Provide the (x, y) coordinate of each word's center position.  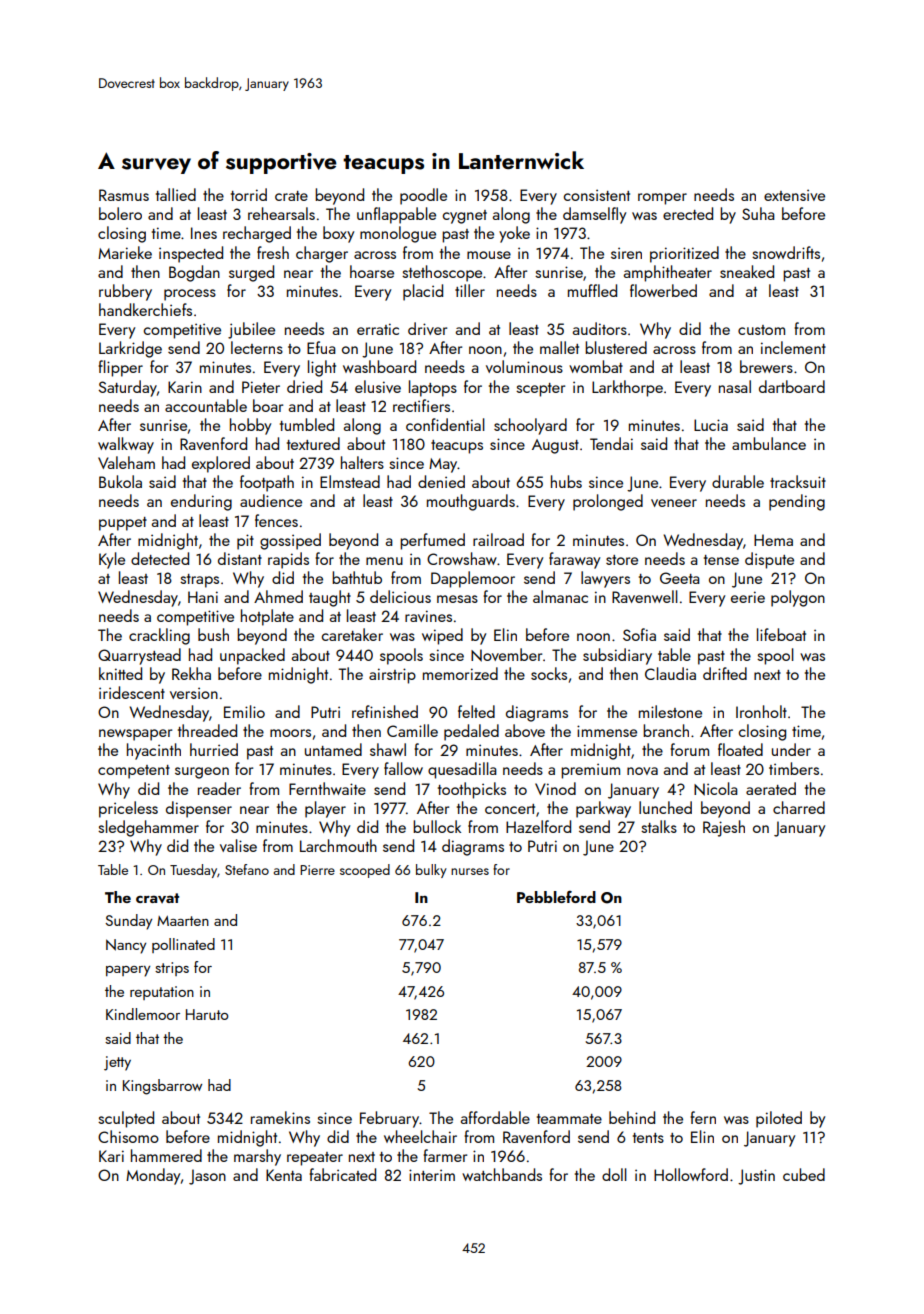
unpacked (252, 656)
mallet (559, 347)
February (389, 1119)
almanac (560, 596)
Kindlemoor (143, 1014)
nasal (735, 386)
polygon (798, 598)
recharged (257, 234)
